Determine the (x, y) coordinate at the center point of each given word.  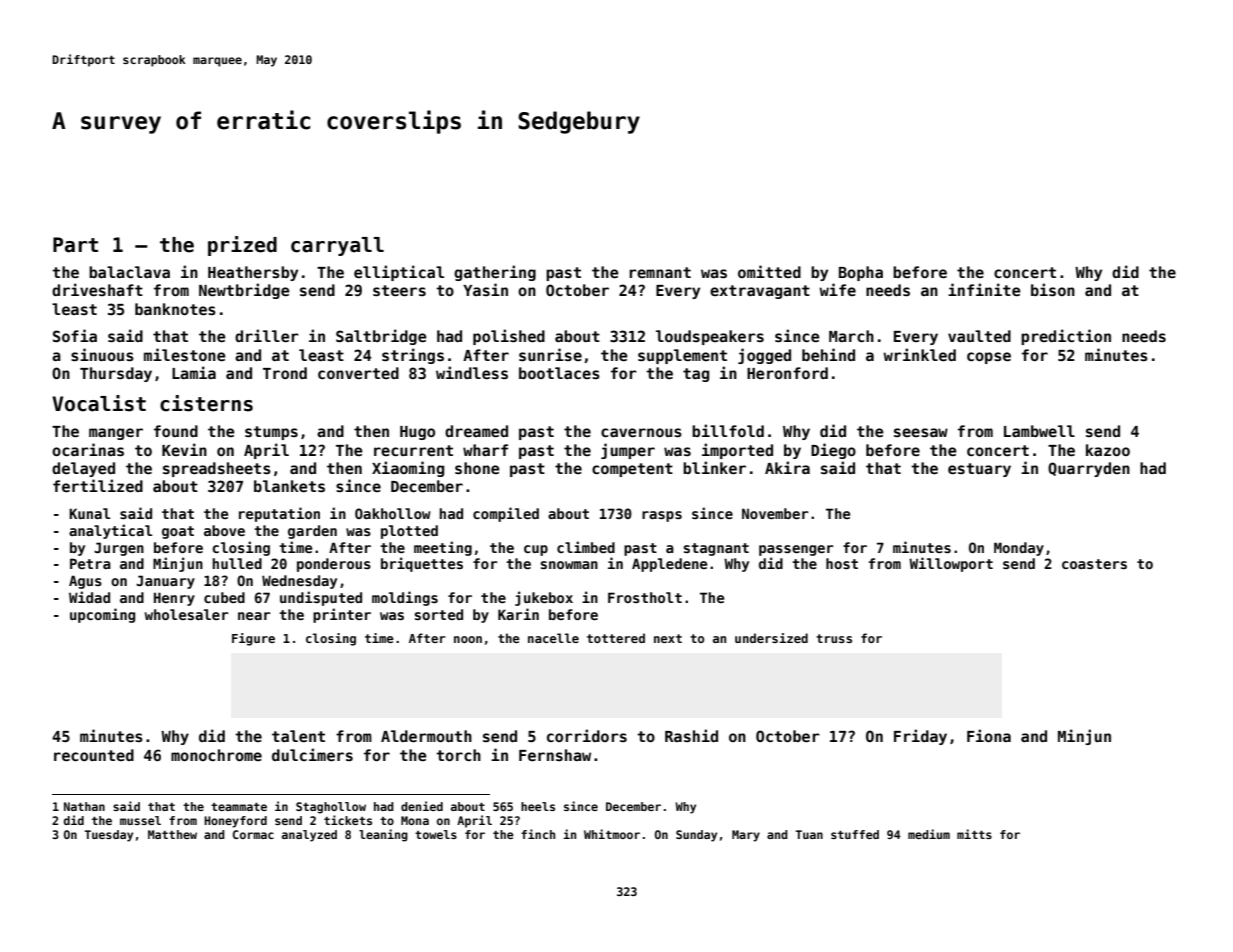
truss (834, 638)
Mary (746, 836)
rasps (662, 516)
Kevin (184, 449)
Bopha (861, 273)
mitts (974, 834)
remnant (660, 272)
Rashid (691, 735)
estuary (979, 470)
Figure (253, 639)
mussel (140, 820)
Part (75, 245)
